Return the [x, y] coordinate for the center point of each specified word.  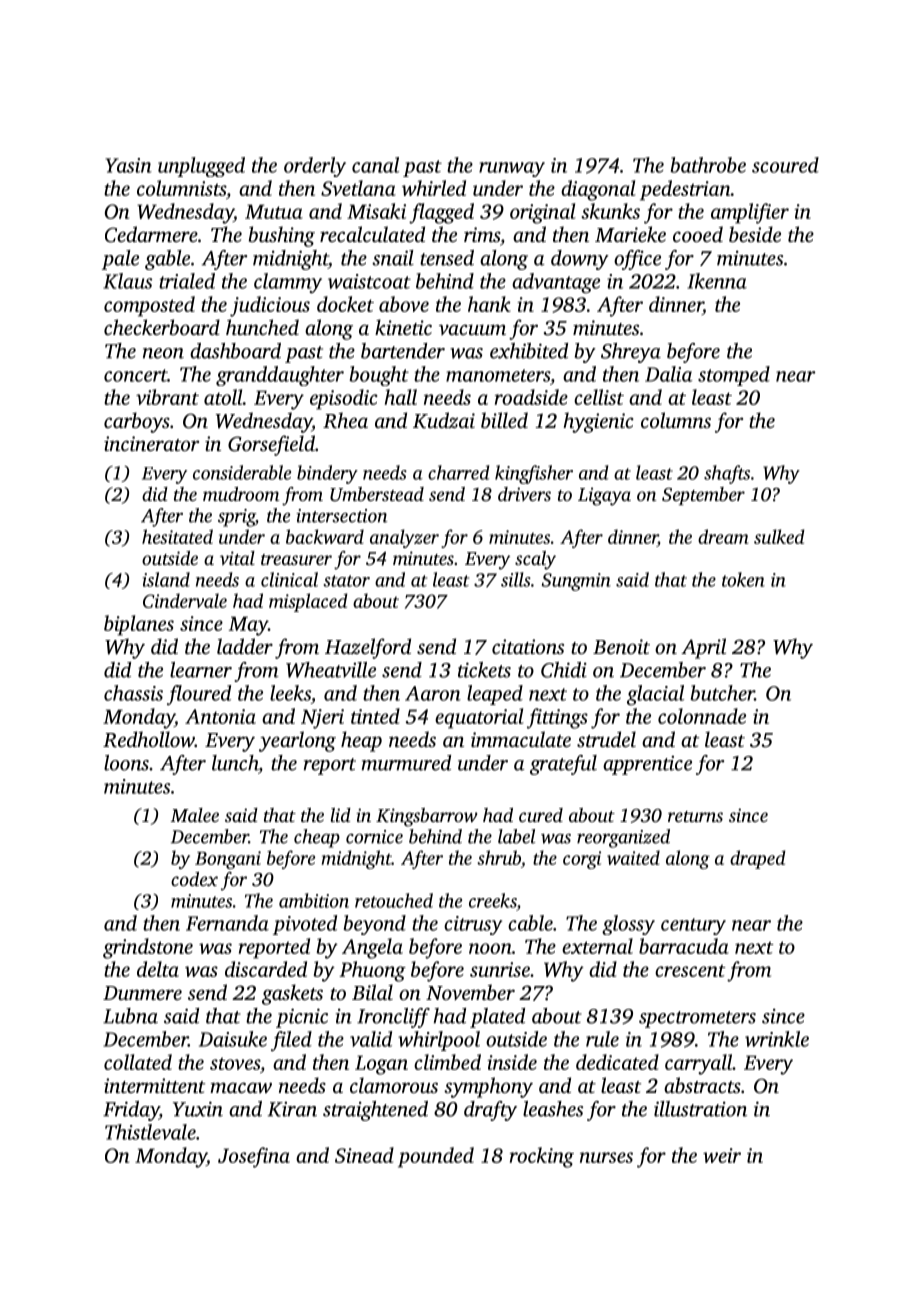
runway [512, 169]
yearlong [297, 741]
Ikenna [717, 281]
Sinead [364, 1155]
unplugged [201, 167]
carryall [698, 1064]
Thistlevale [150, 1132]
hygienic [598, 422]
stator [346, 581]
